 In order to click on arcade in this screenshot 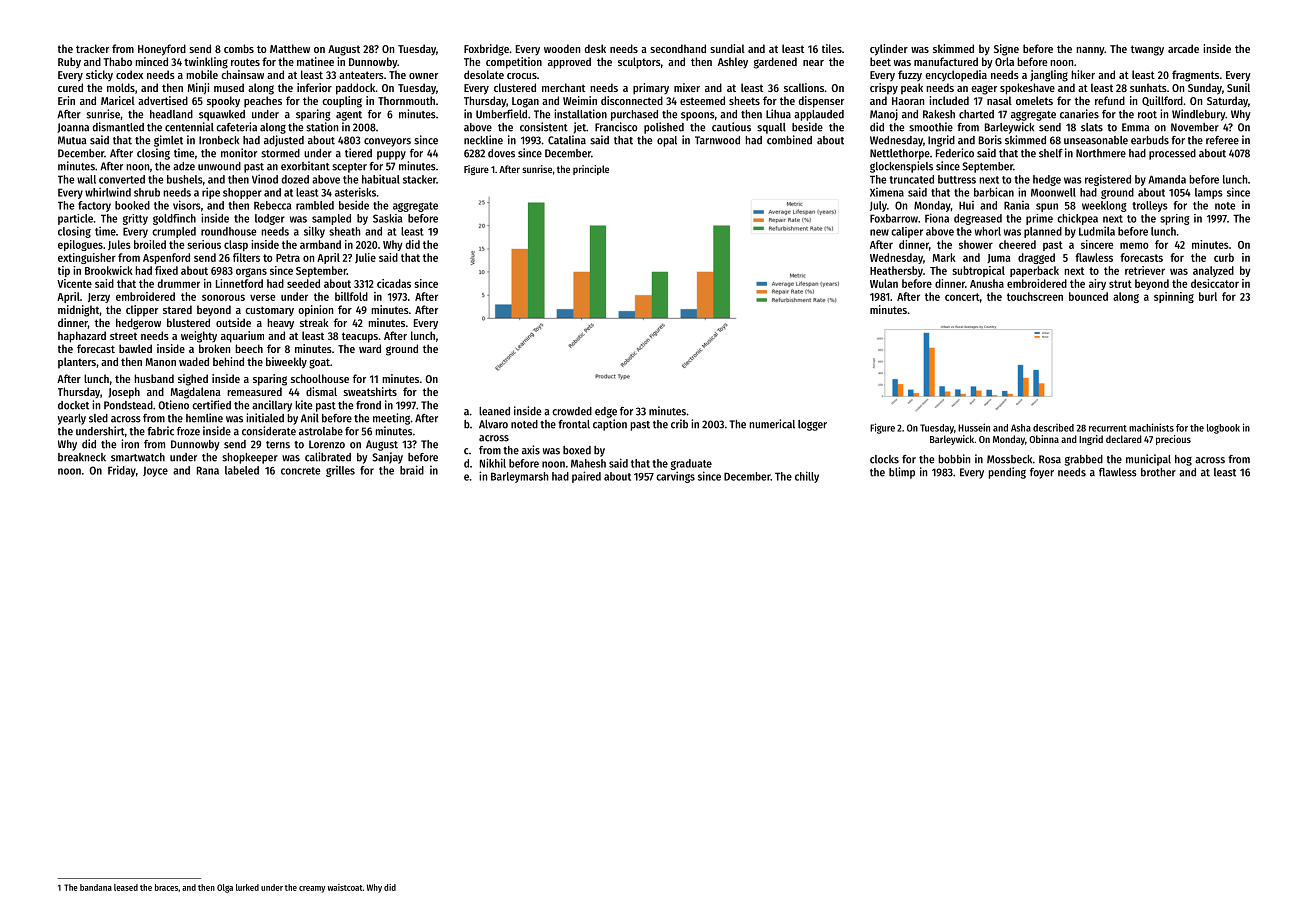, I will do `click(1183, 48)`.
